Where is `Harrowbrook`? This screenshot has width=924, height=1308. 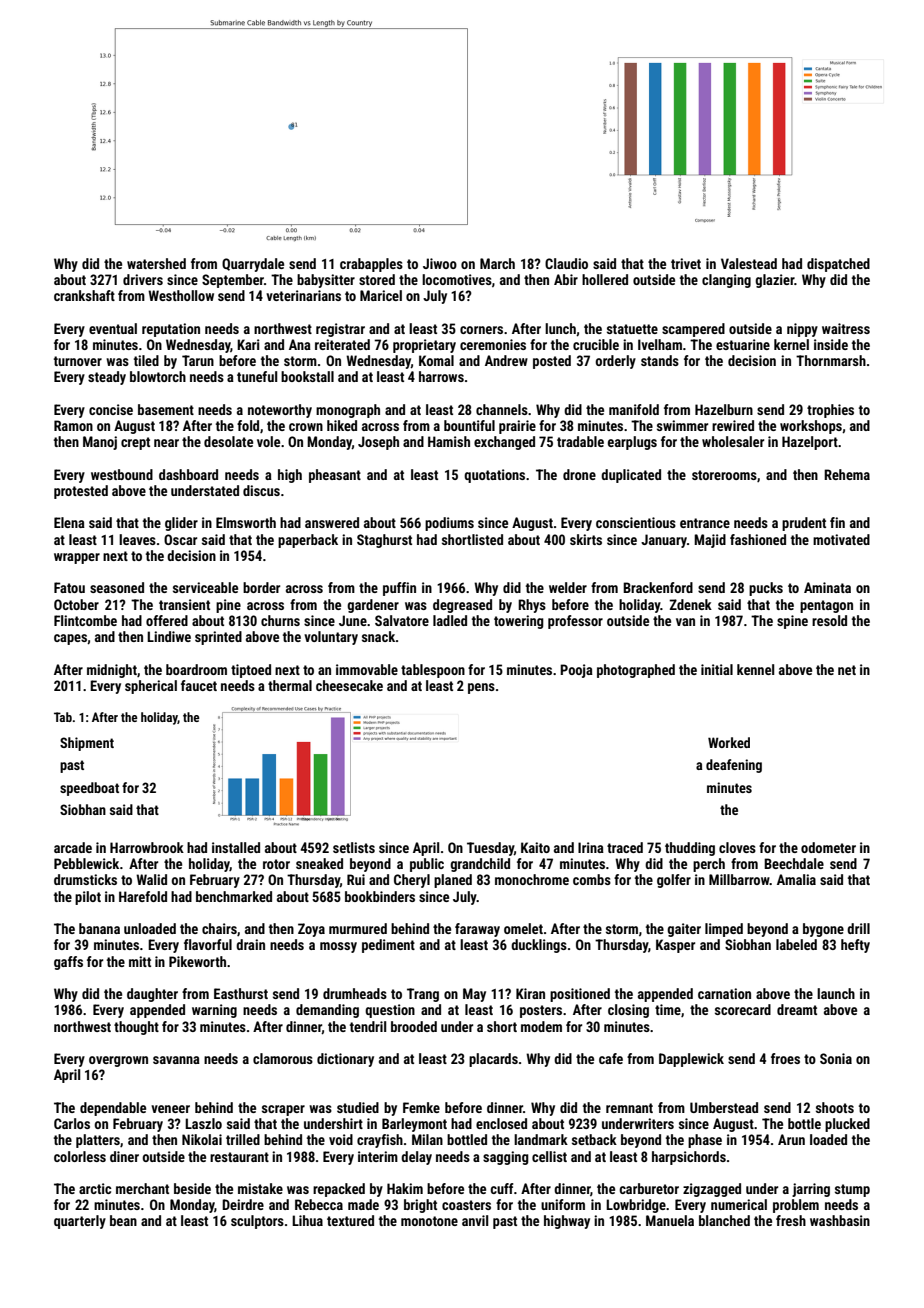
Harrowbrook is located at coordinates (147, 847).
